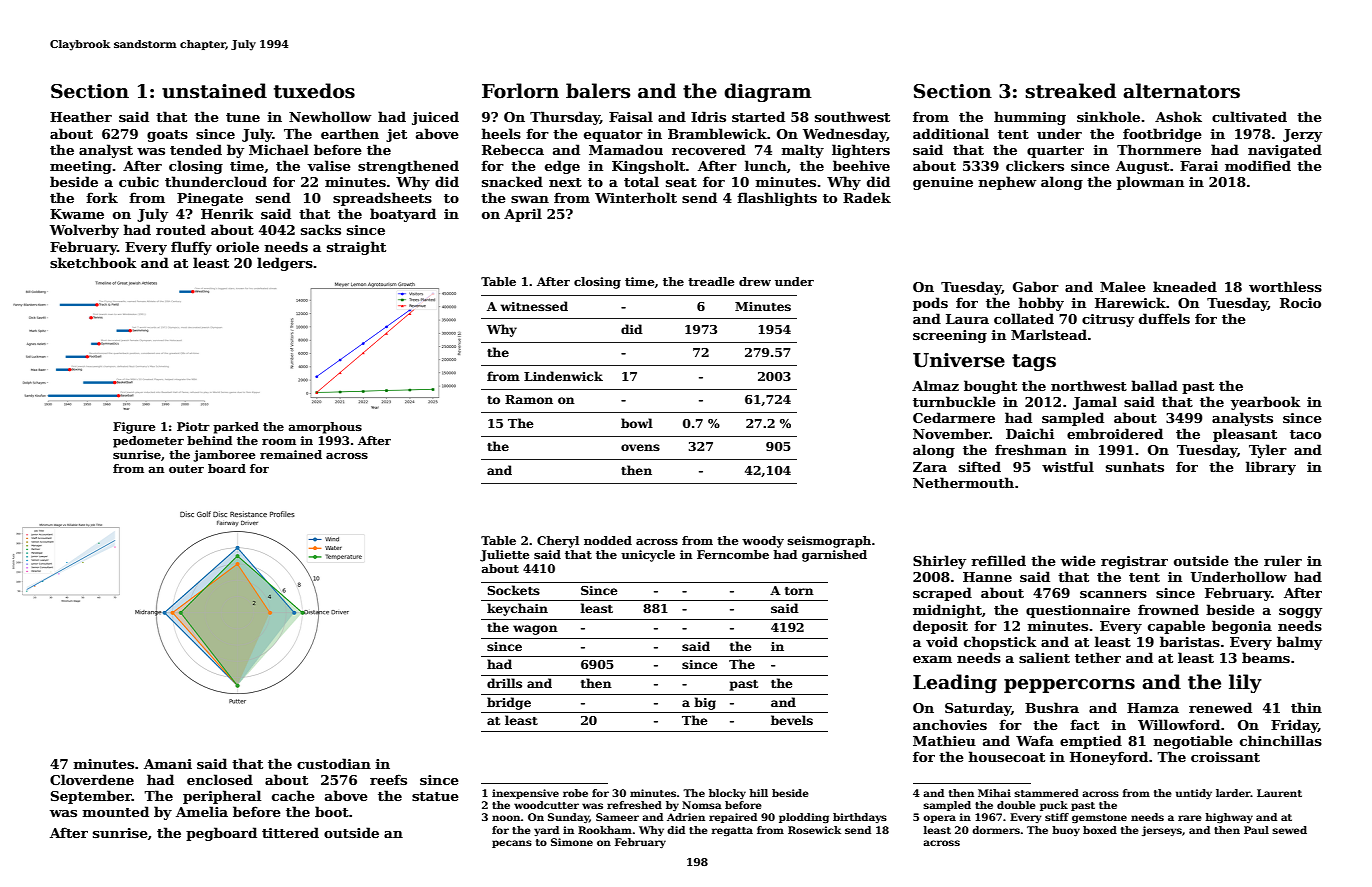 This screenshot has height=887, width=1372. What do you see at coordinates (290, 832) in the screenshot?
I see `tittered` at bounding box center [290, 832].
